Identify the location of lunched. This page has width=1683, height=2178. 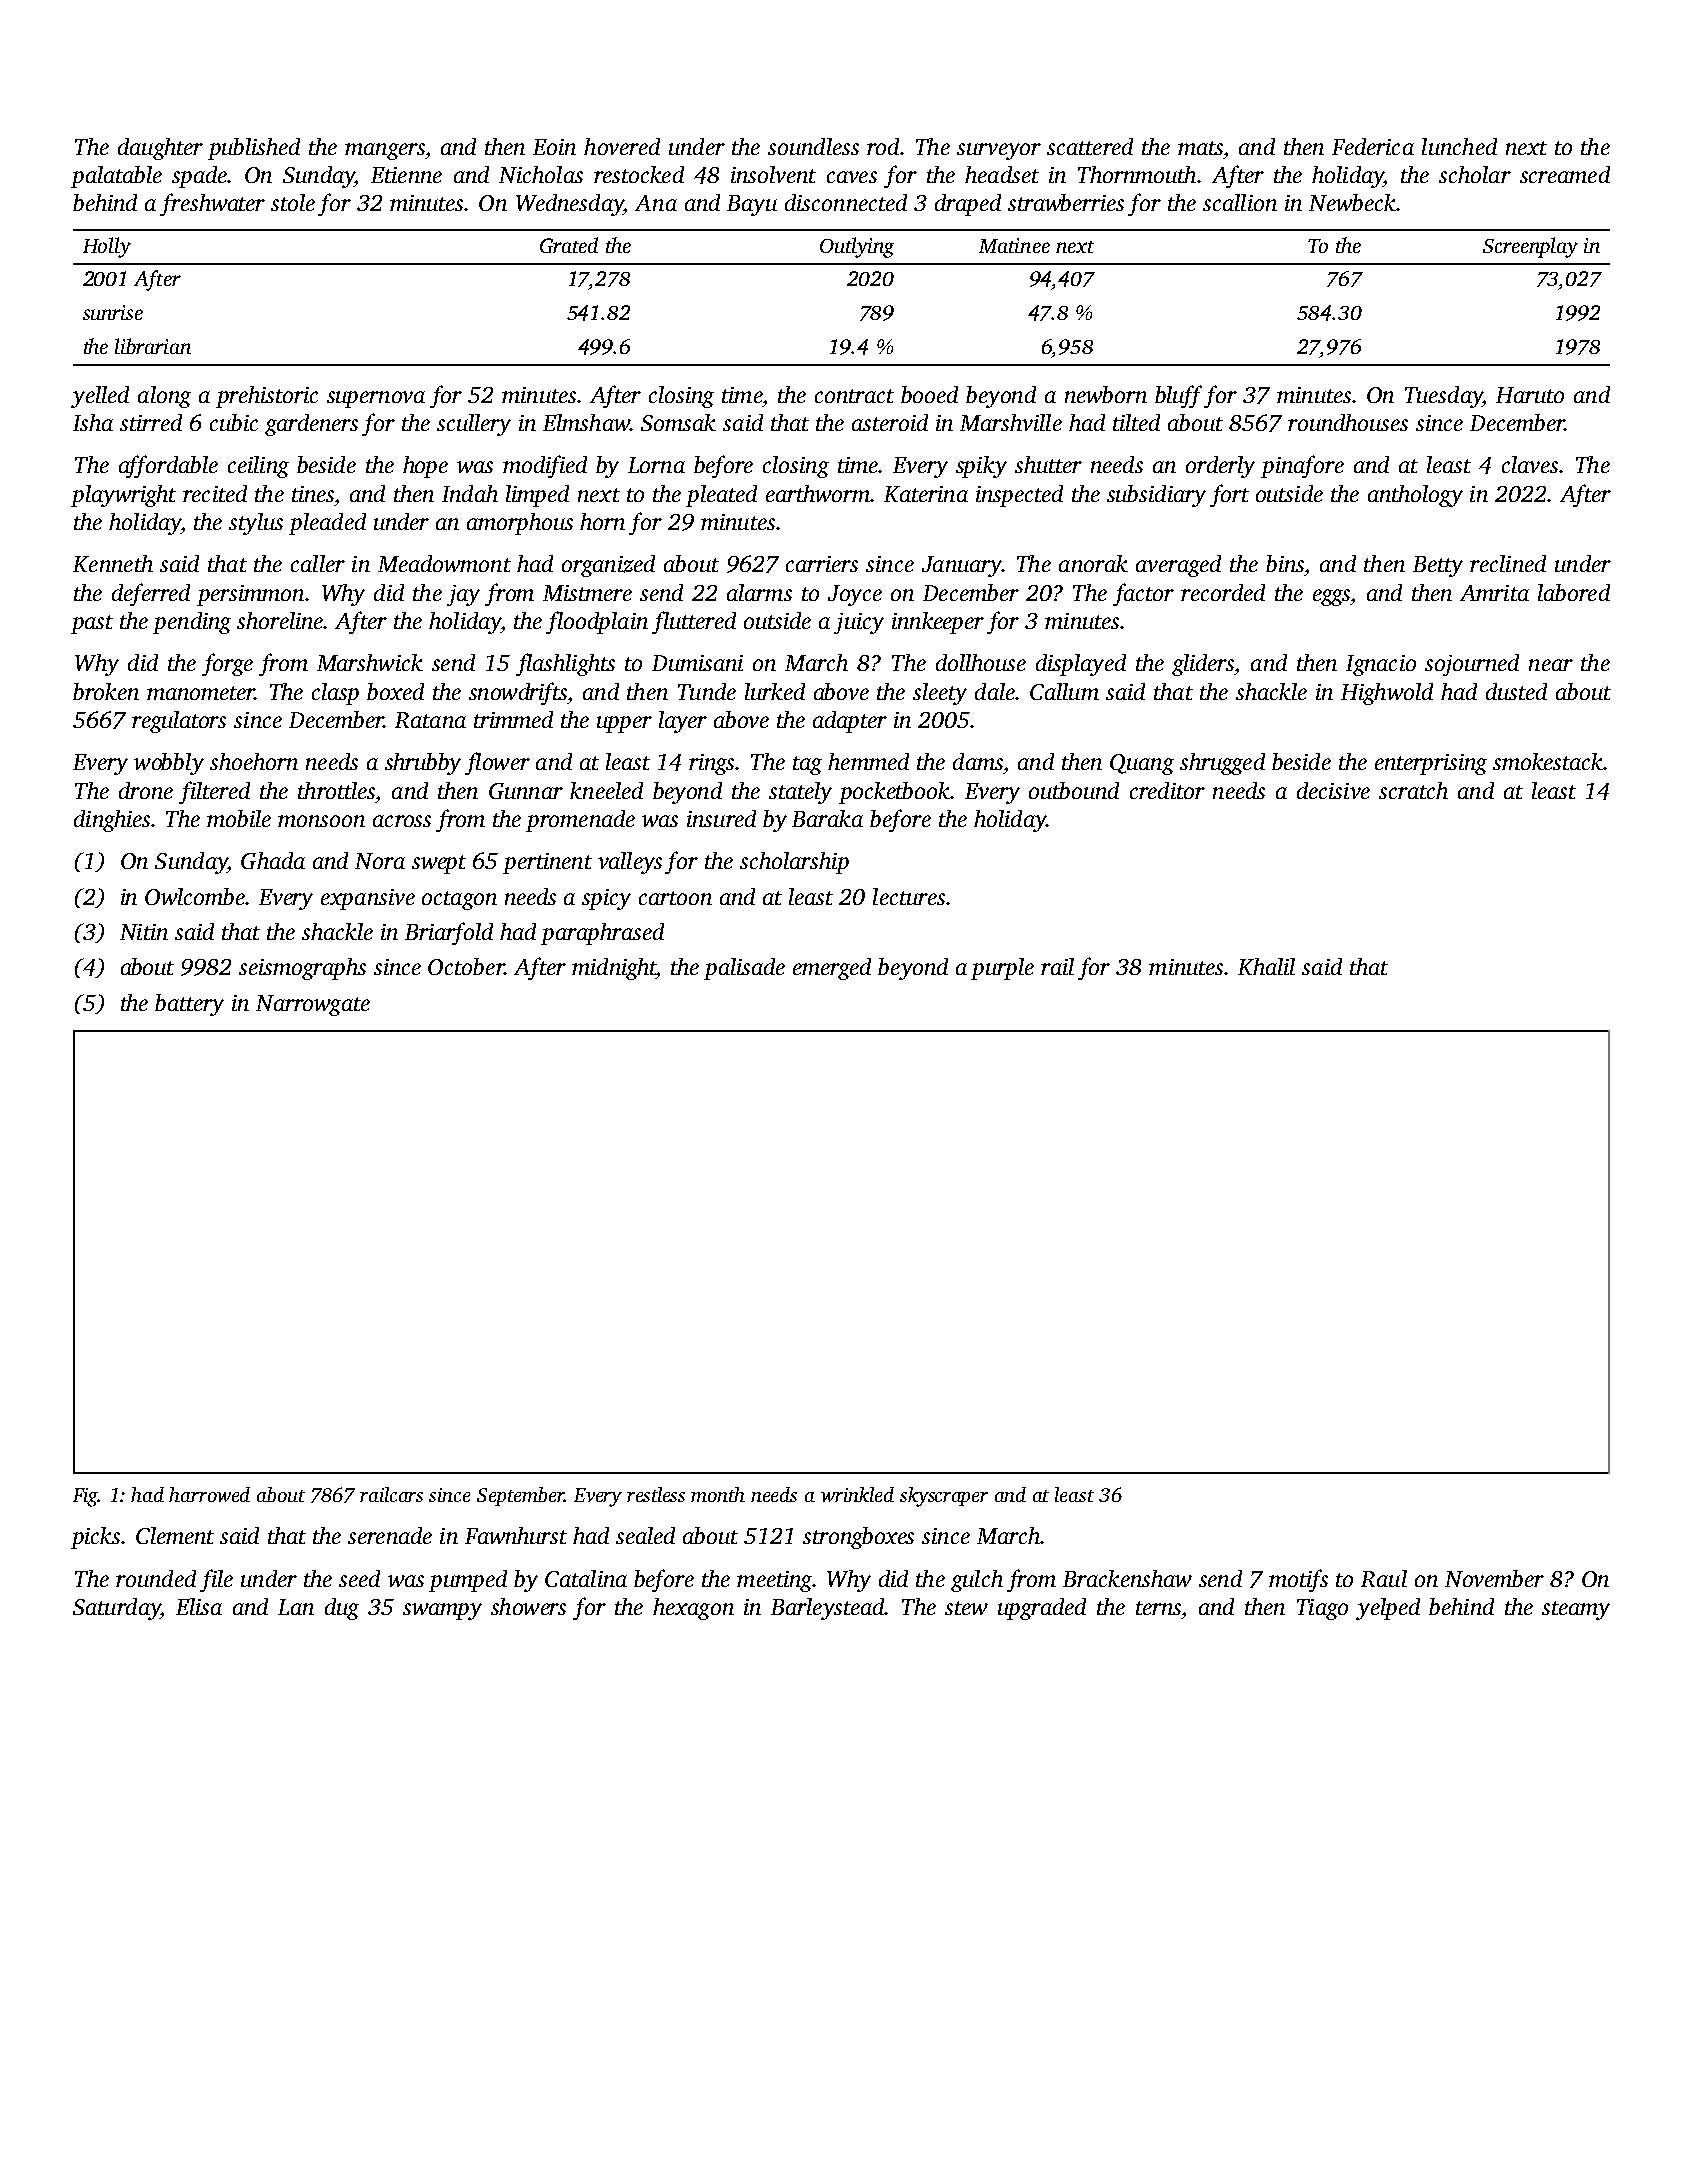
(1459, 146).
